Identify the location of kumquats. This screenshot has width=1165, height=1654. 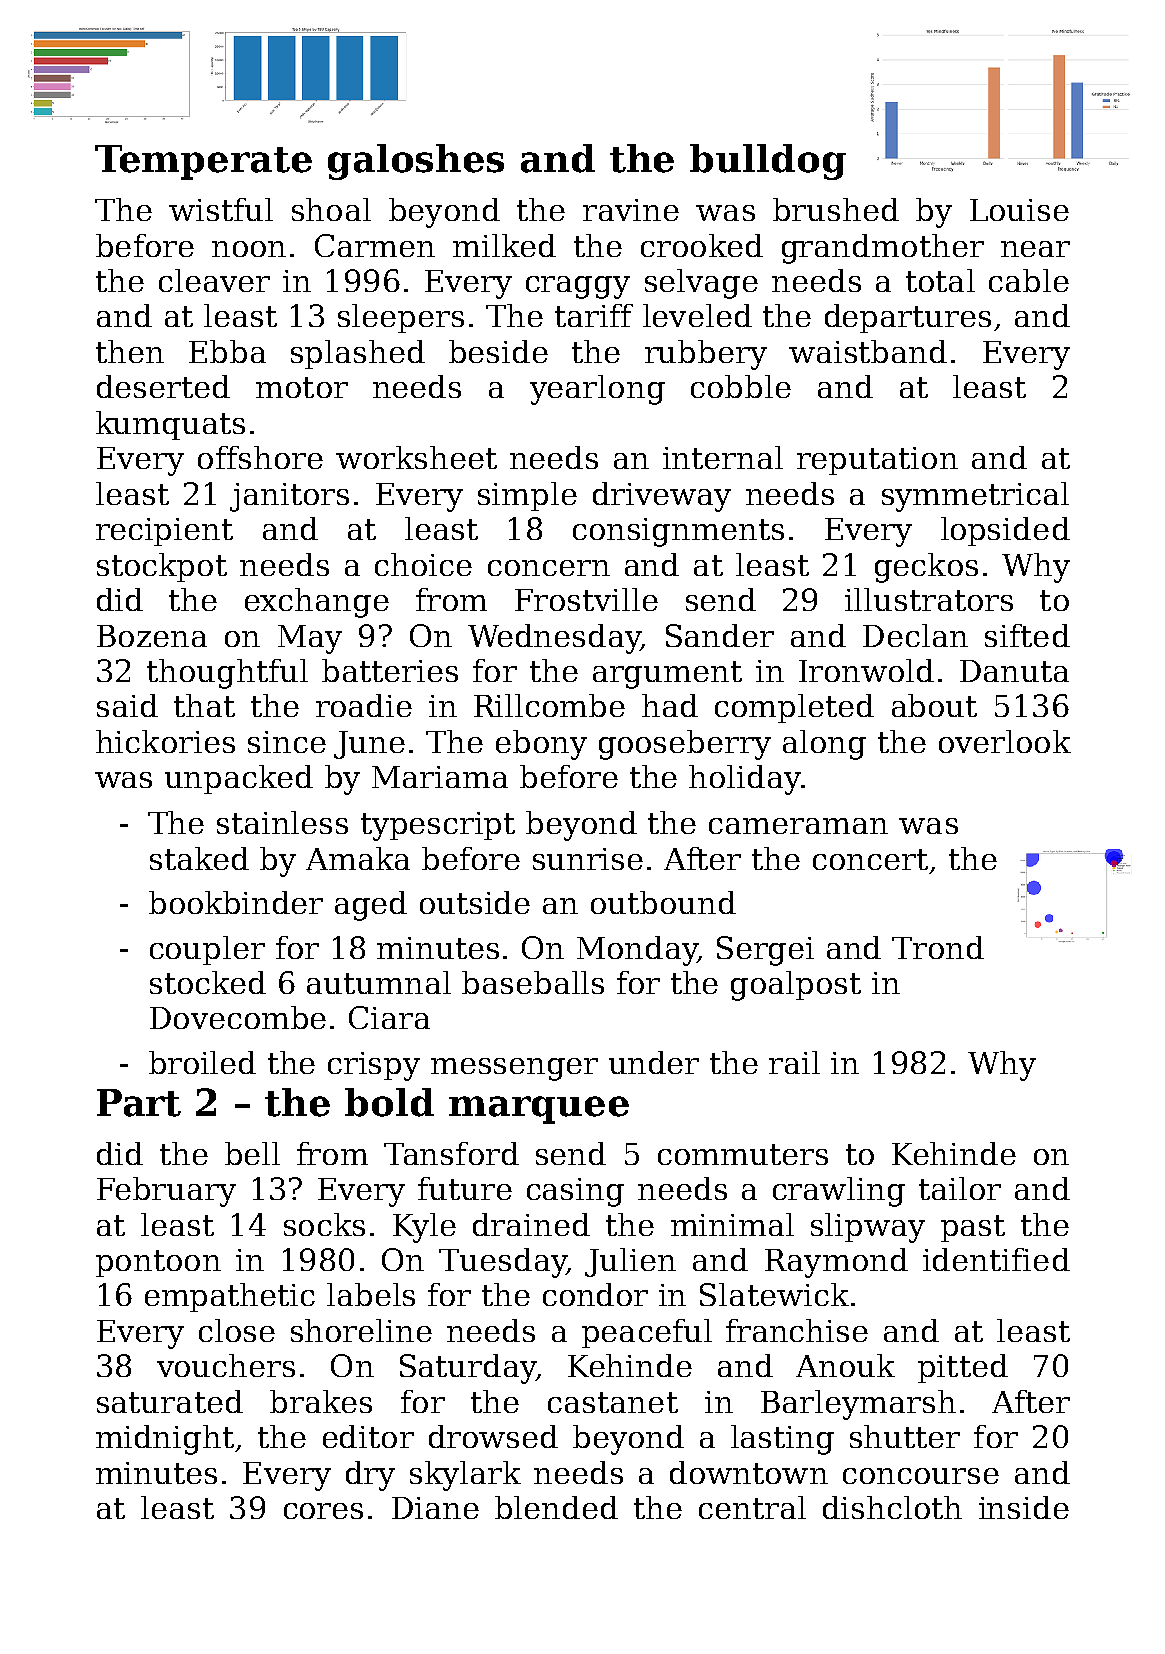
(170, 425).
